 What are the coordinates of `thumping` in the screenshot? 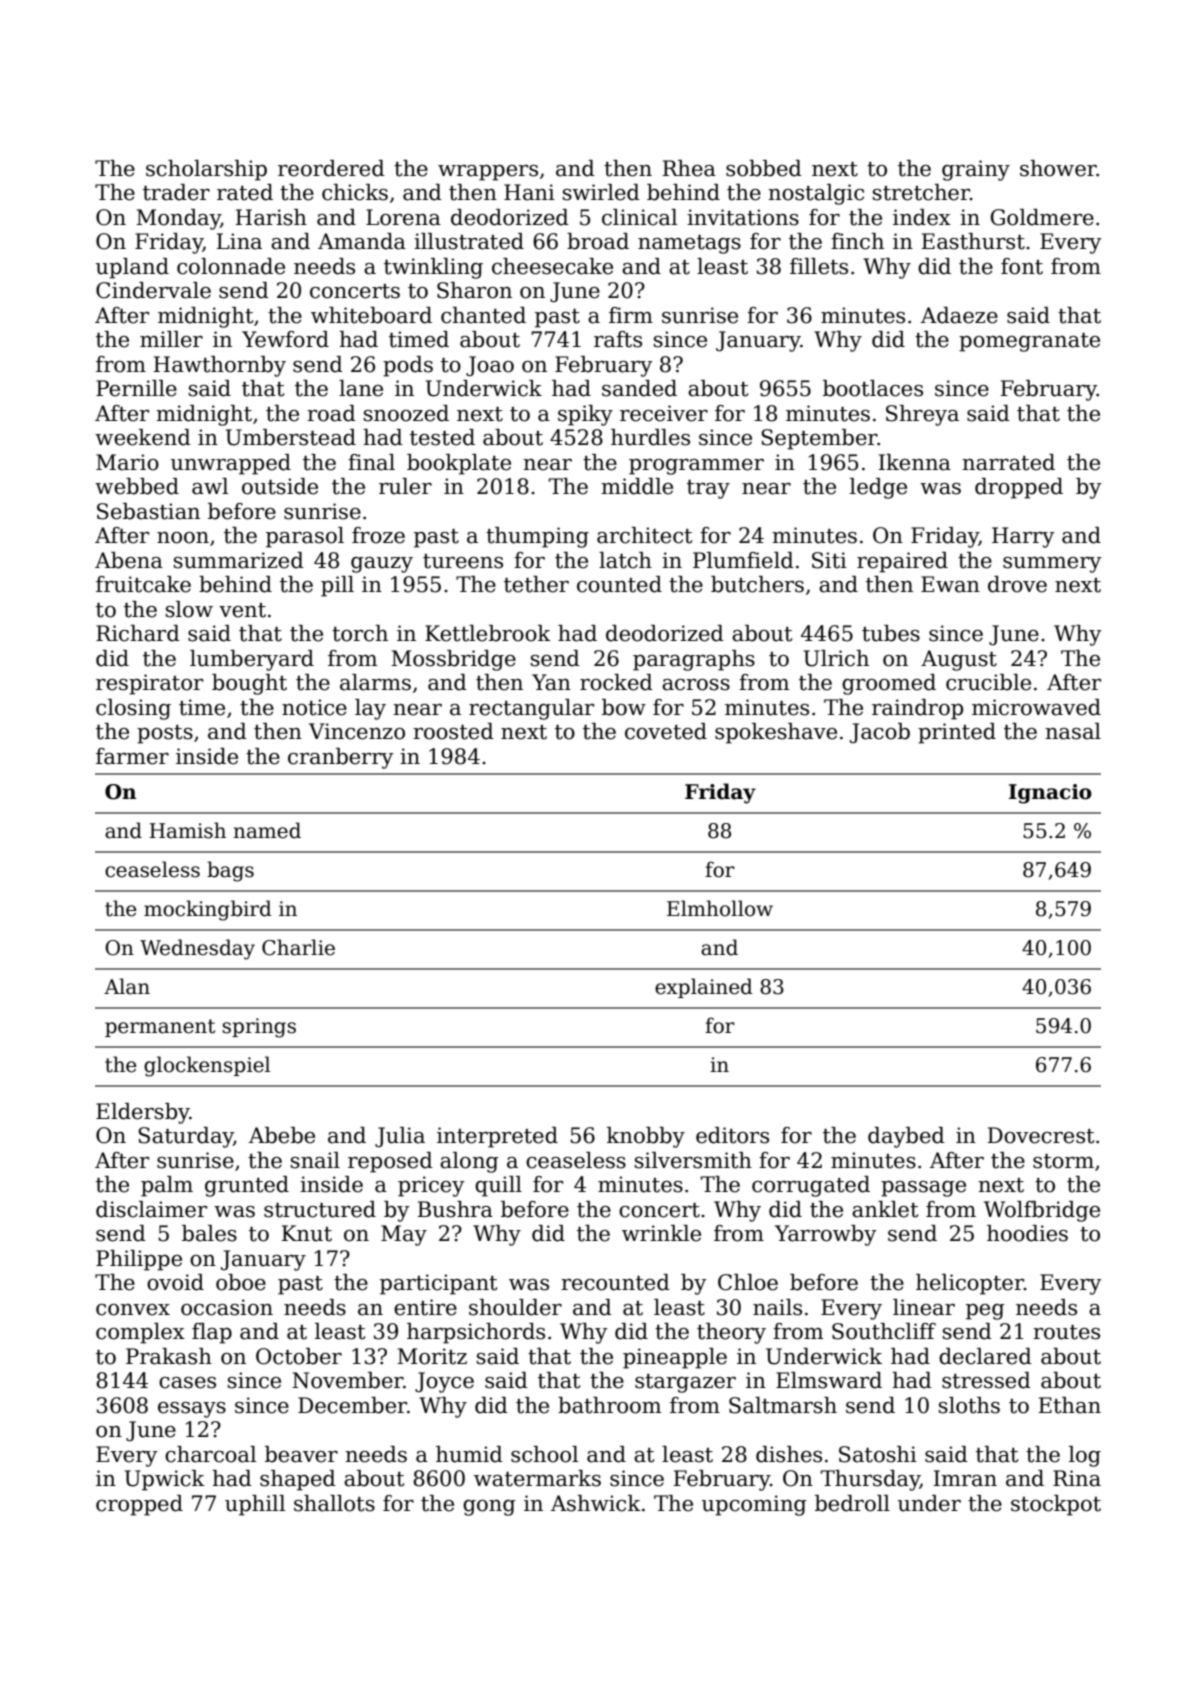 It's located at (537, 537).
